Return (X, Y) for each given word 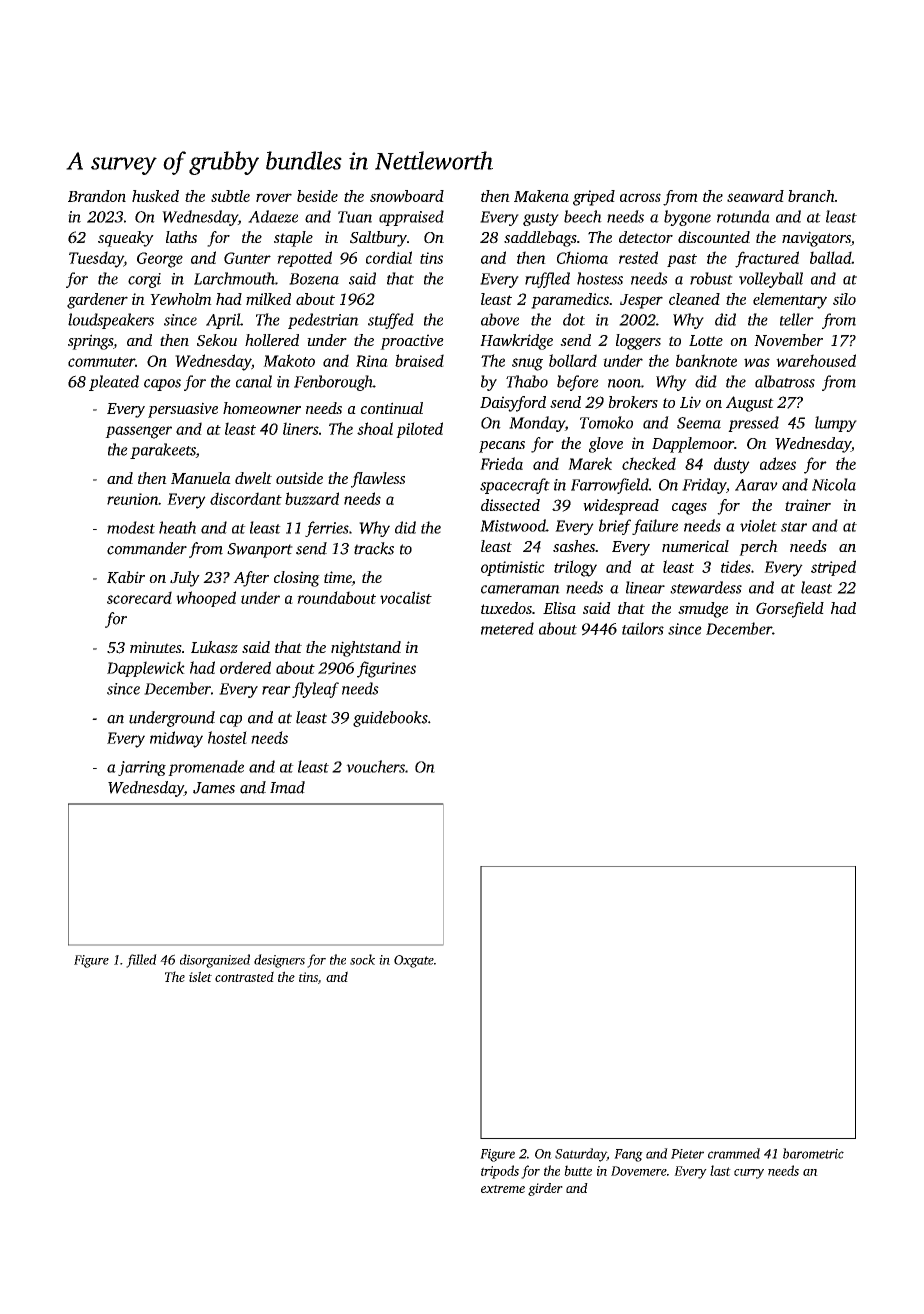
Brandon (97, 196)
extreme (503, 1189)
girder (545, 1189)
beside (317, 196)
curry (749, 1174)
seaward (755, 196)
